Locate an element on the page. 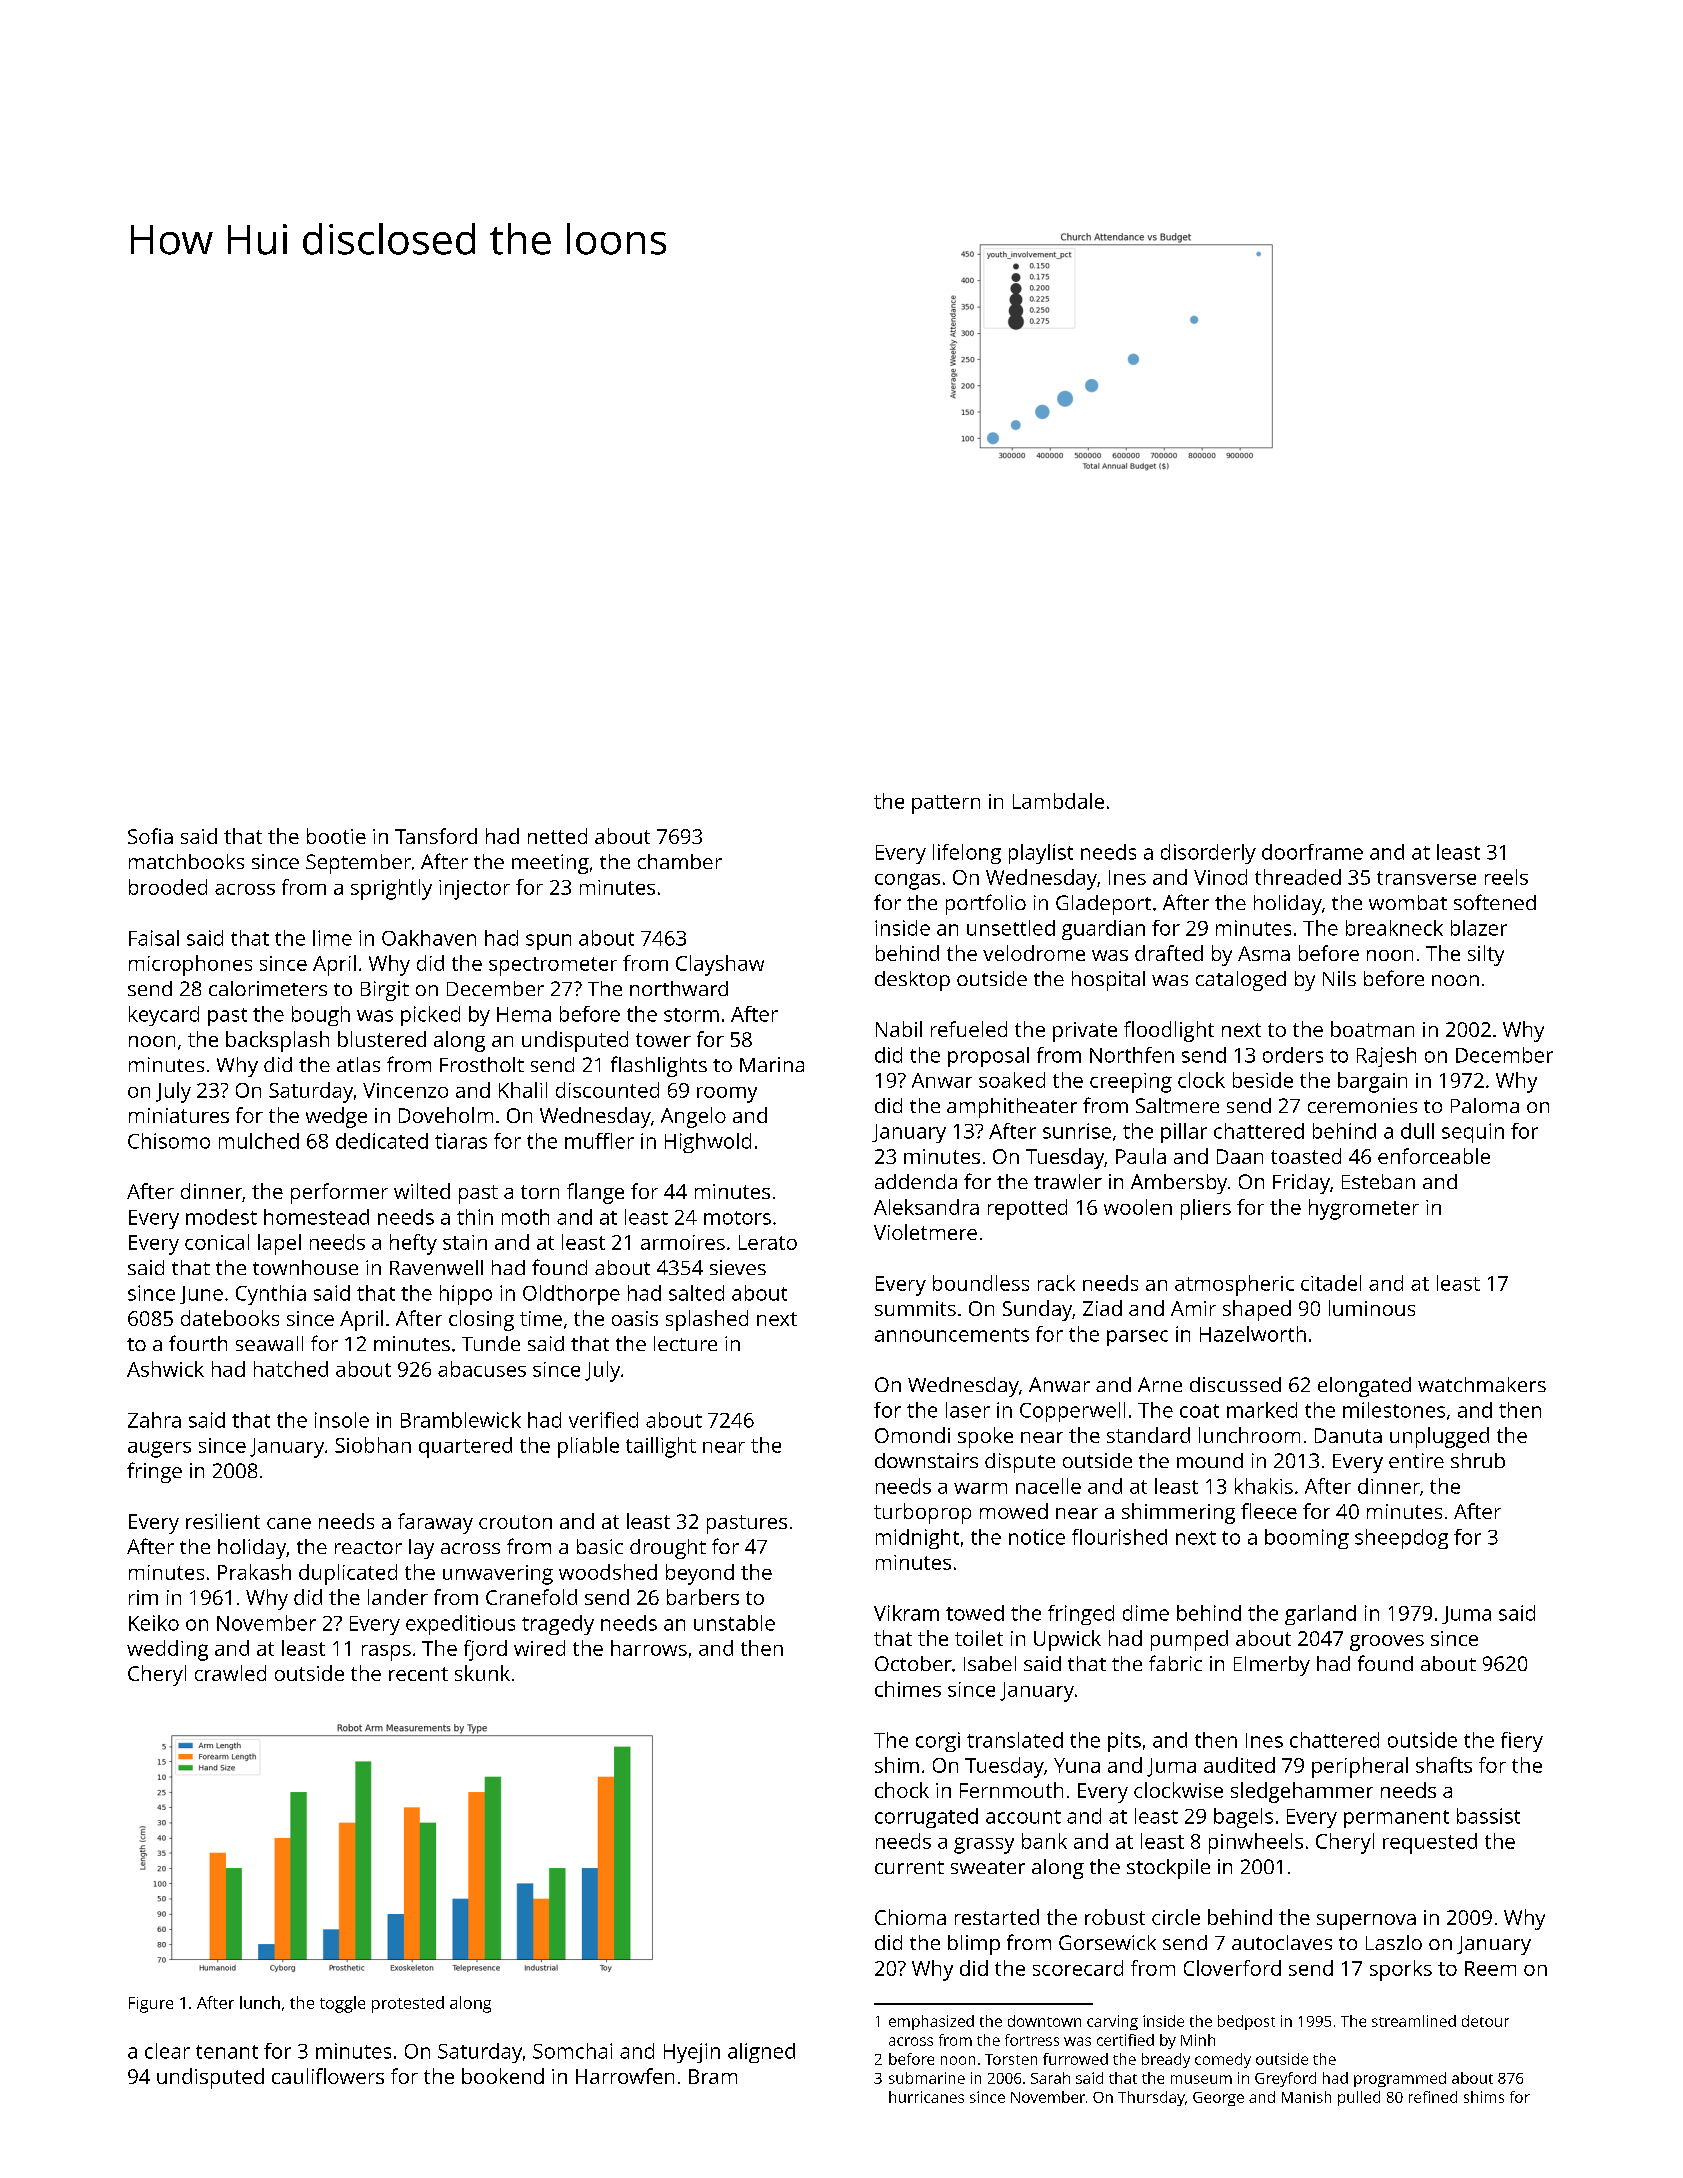 This page has height=2178, width=1683. garland is located at coordinates (1320, 1615).
